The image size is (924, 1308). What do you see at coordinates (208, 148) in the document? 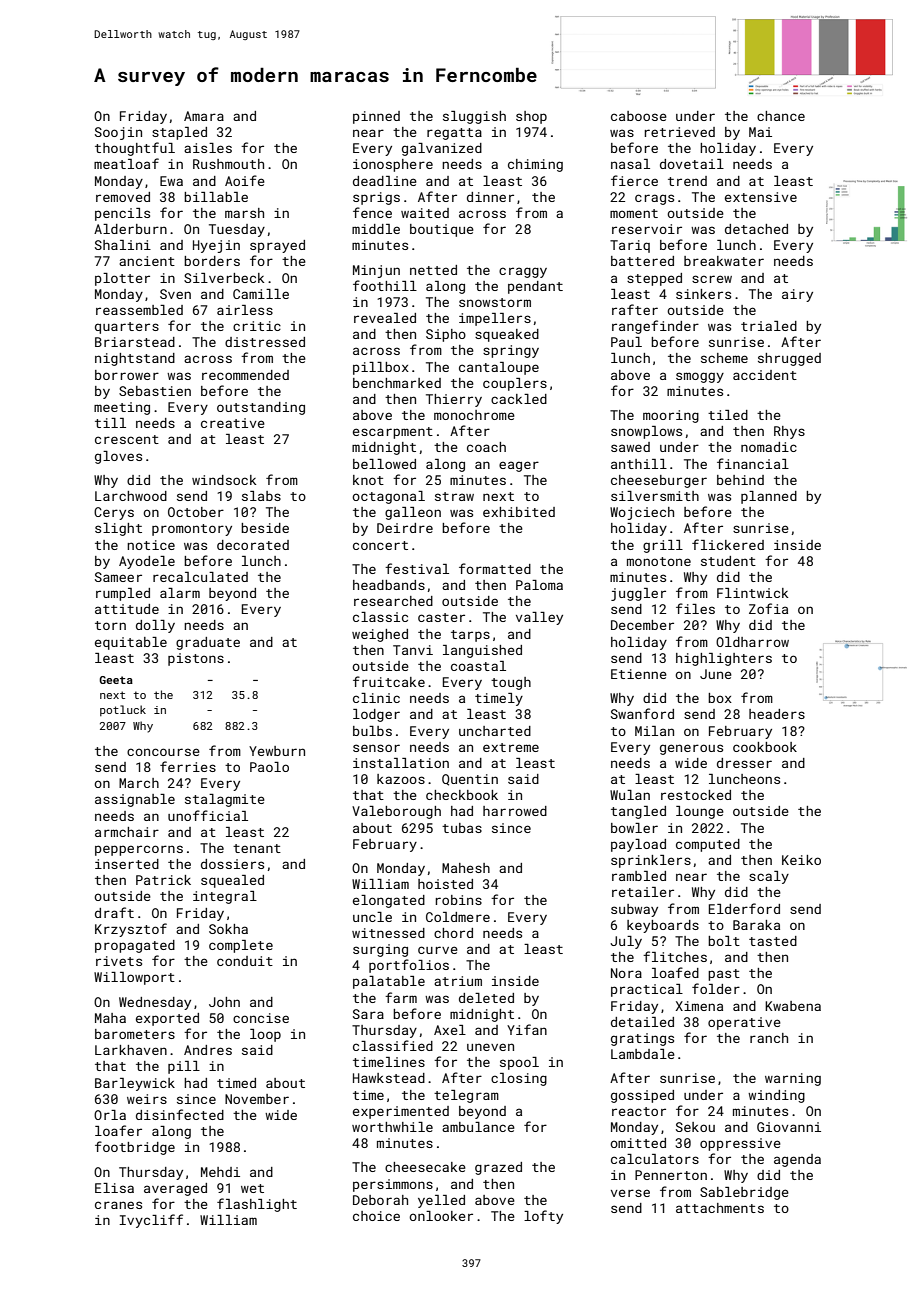
I see `aisles` at bounding box center [208, 148].
